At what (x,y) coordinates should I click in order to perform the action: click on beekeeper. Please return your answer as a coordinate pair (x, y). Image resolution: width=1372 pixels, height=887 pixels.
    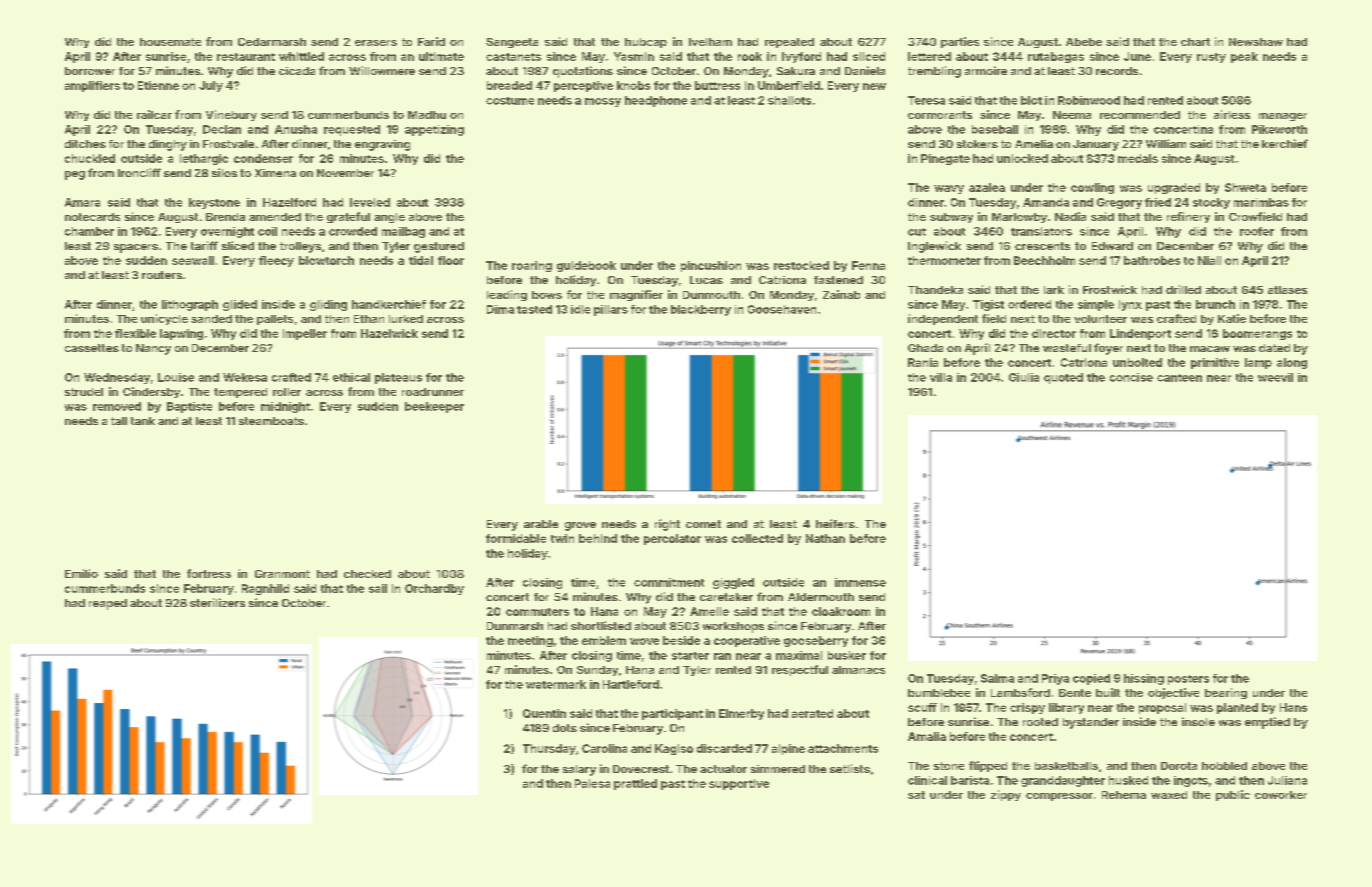
    Looking at the image, I should click on (434, 407).
